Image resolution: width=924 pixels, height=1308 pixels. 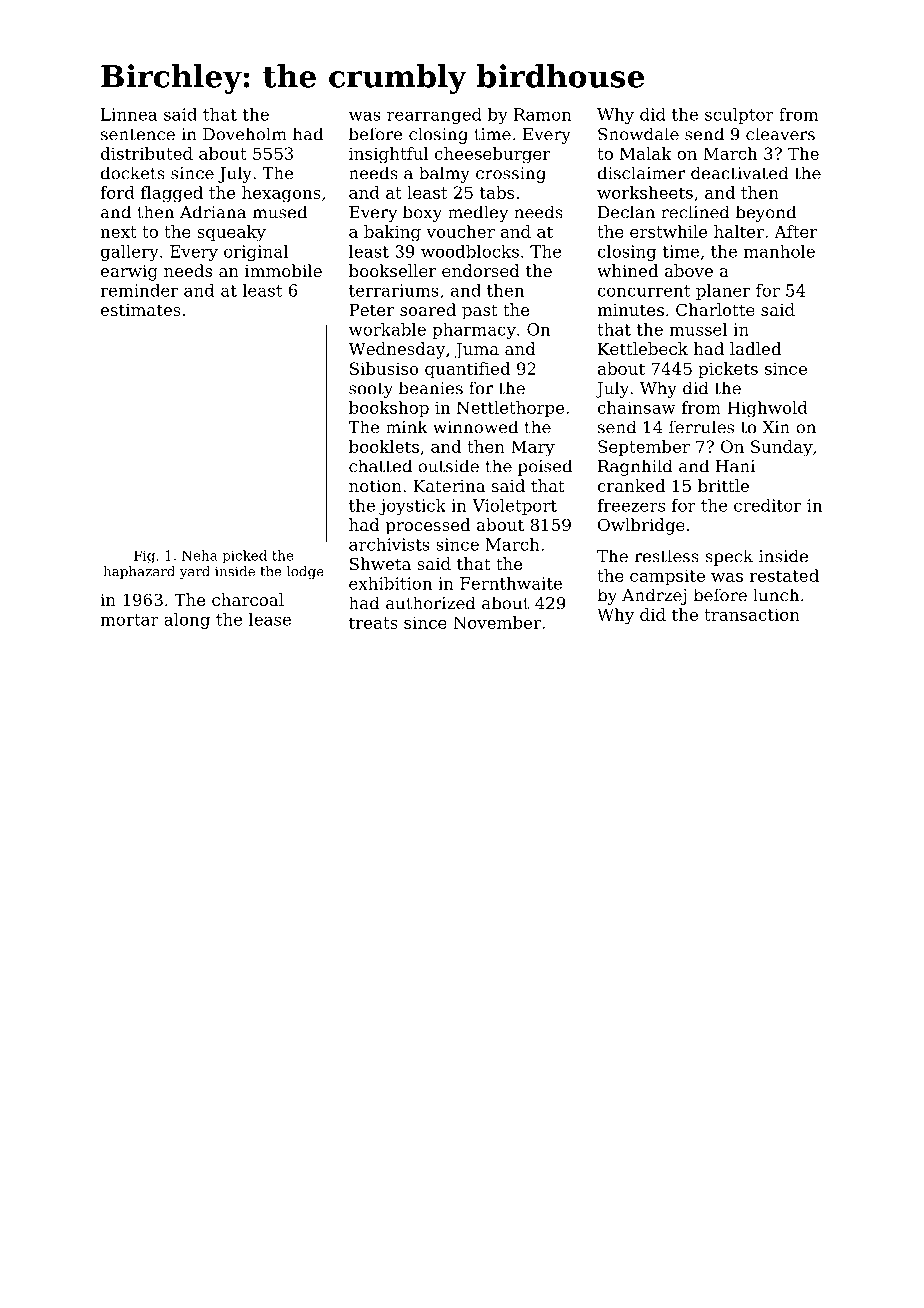 What do you see at coordinates (380, 563) in the page?
I see `Shweta` at bounding box center [380, 563].
